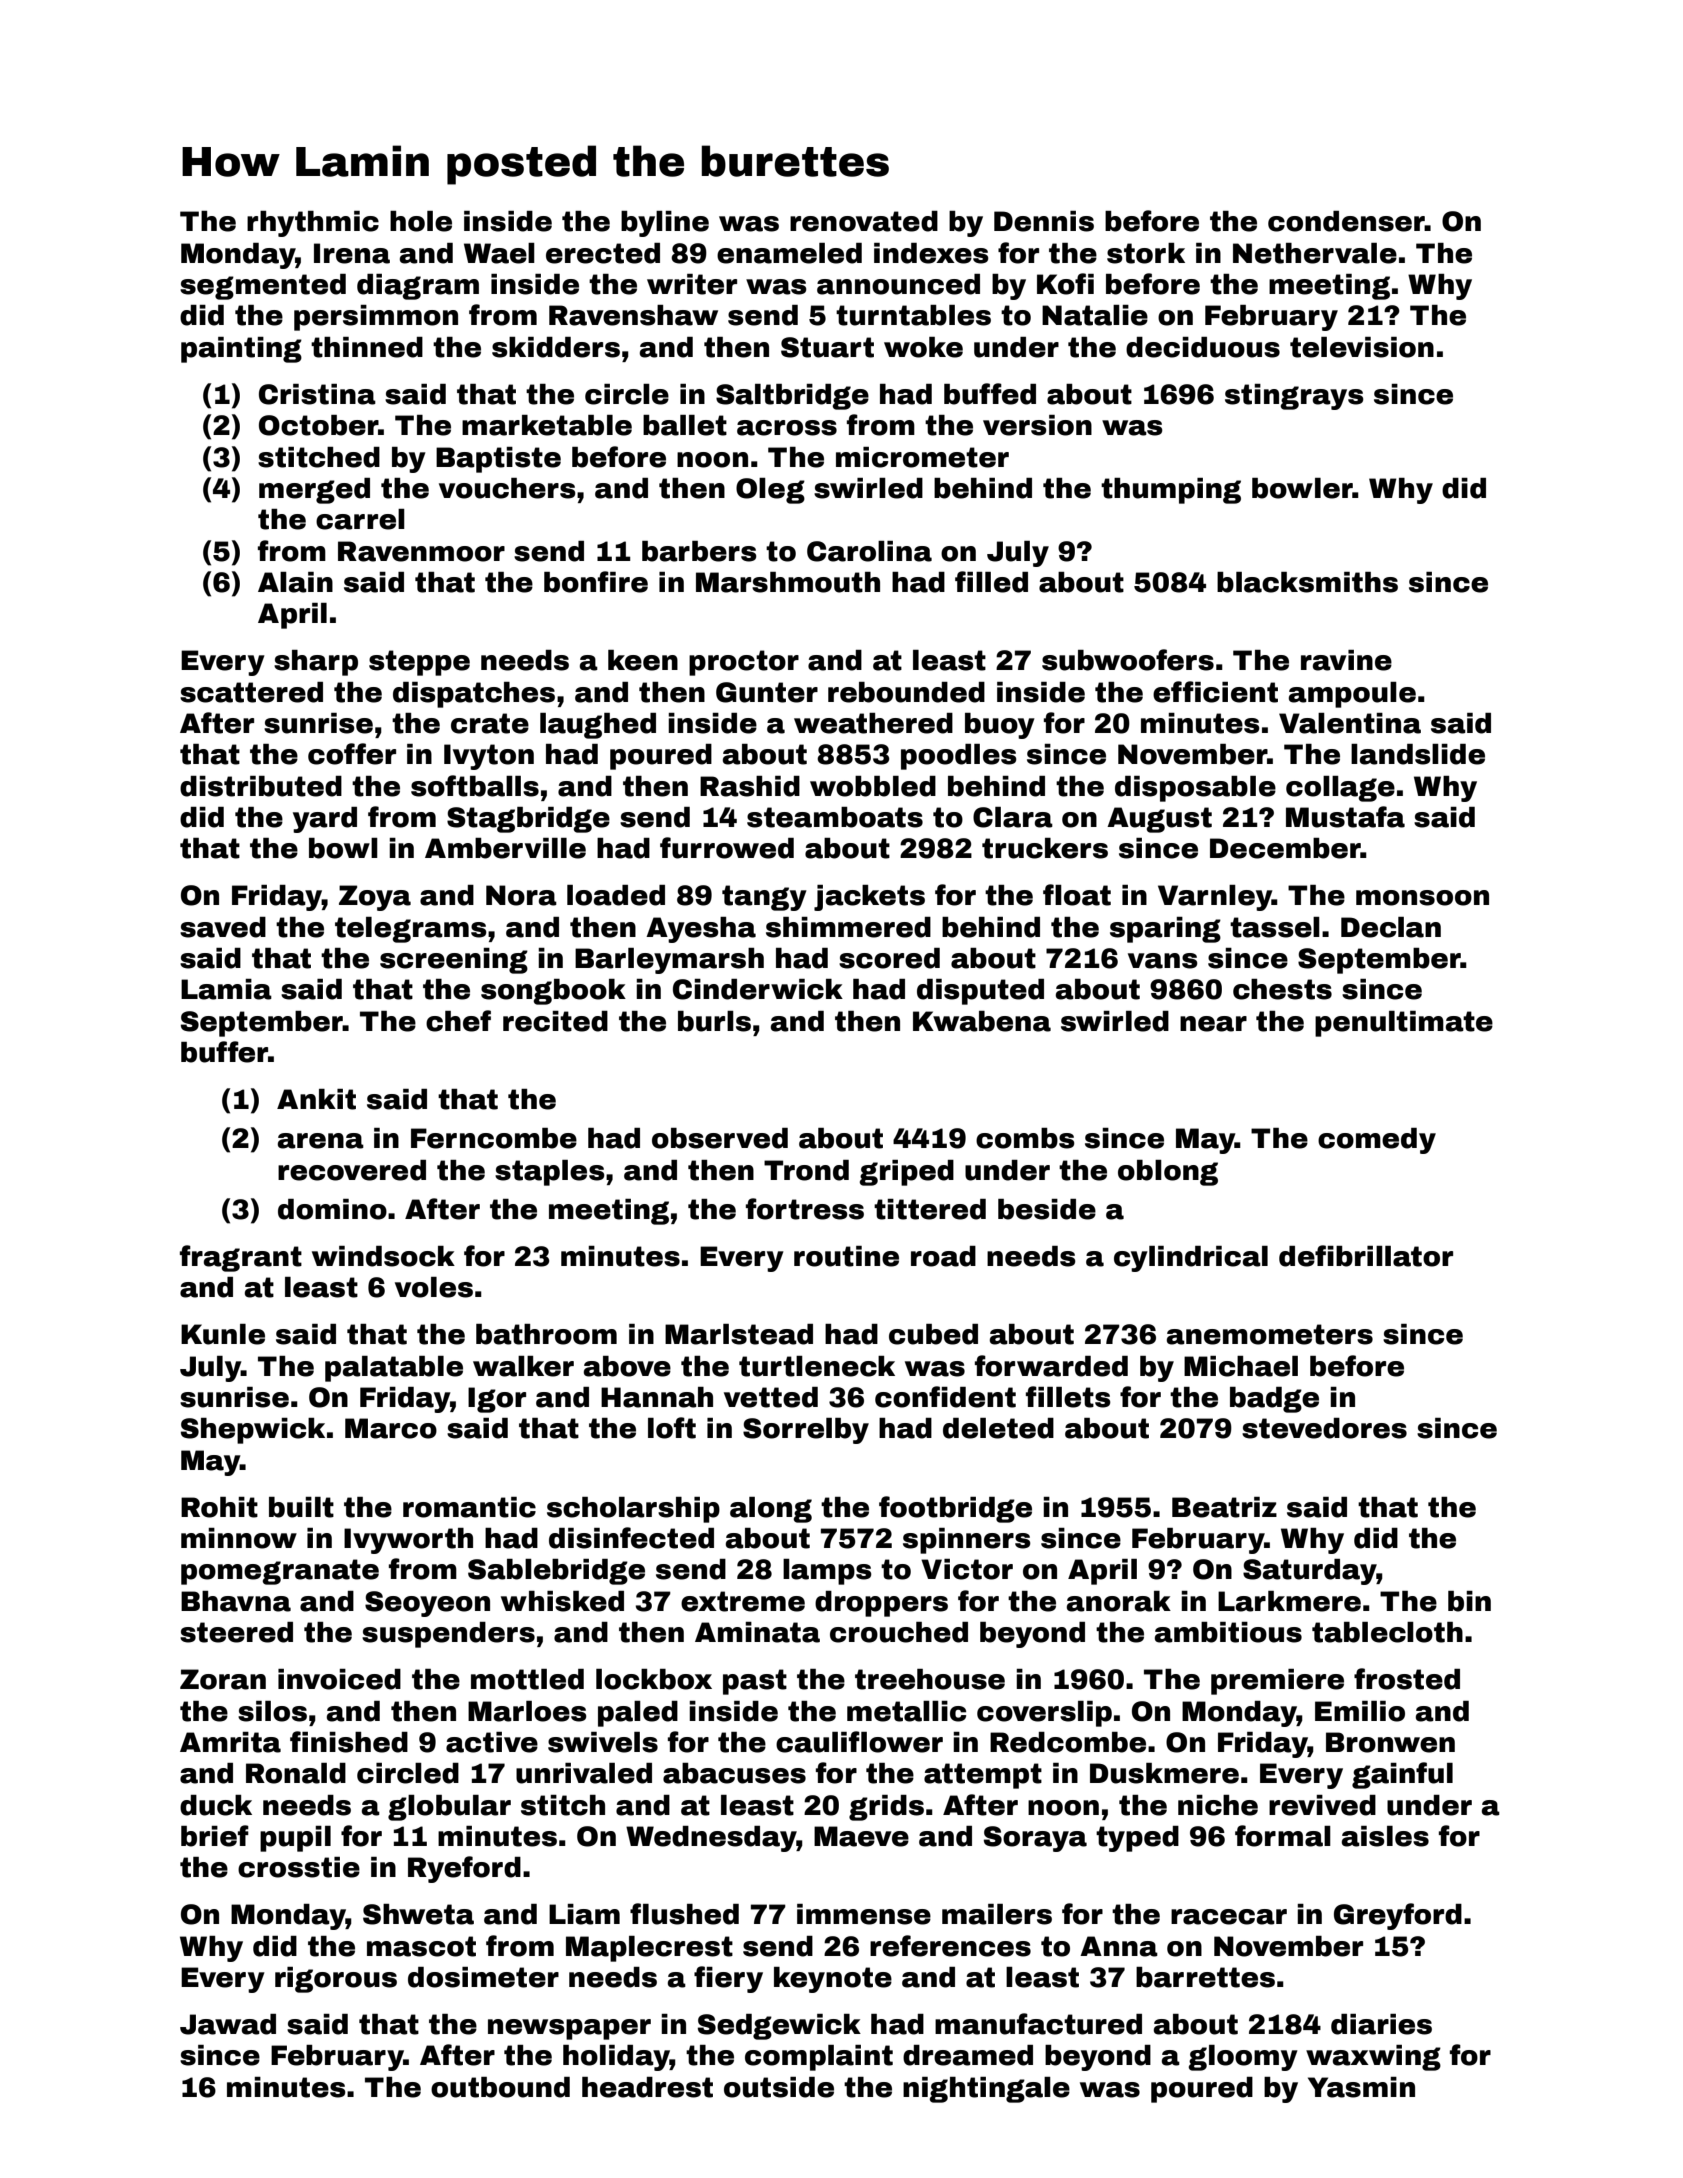  I want to click on spinners, so click(967, 1541).
